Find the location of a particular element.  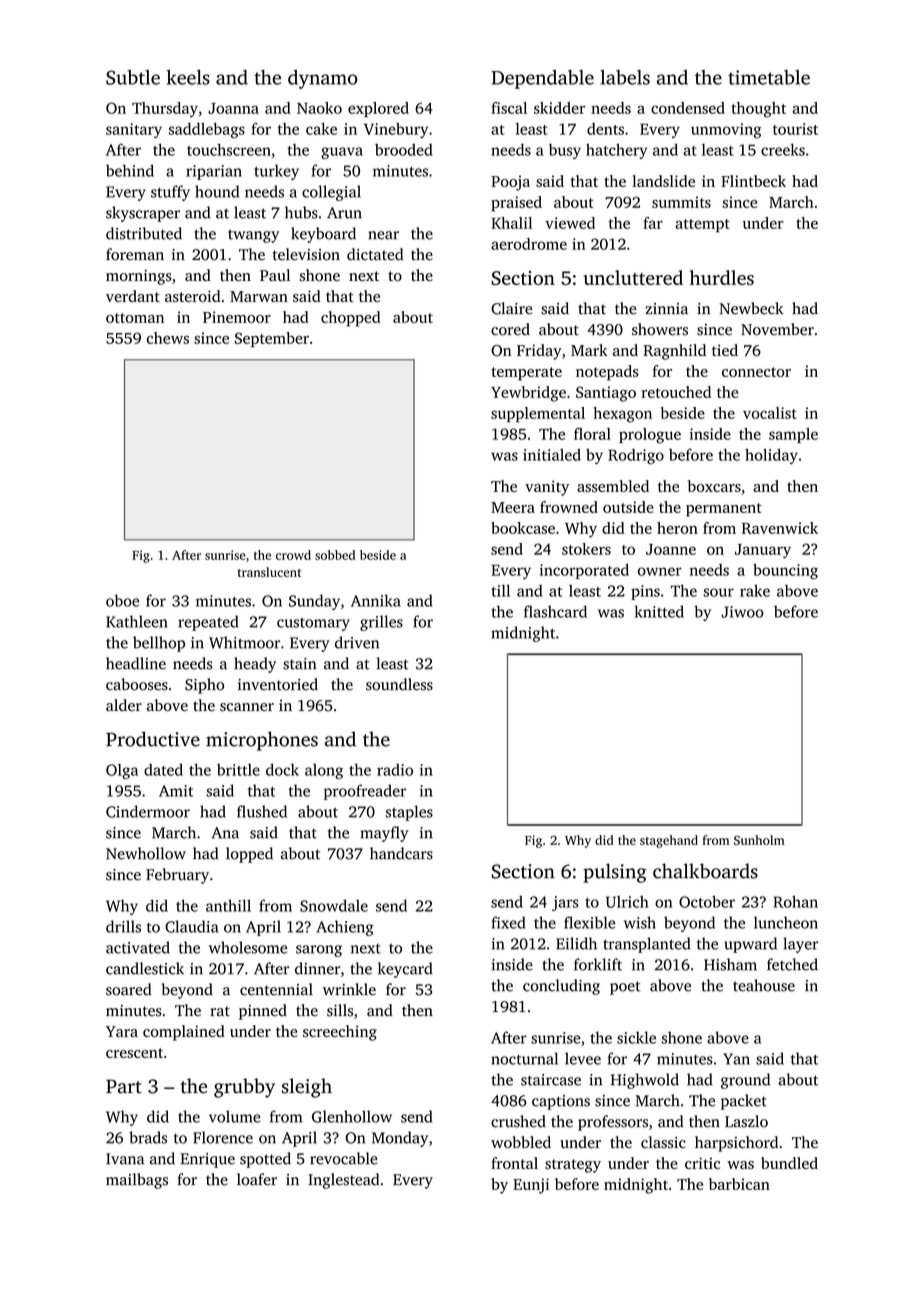

dynamo is located at coordinates (323, 79).
